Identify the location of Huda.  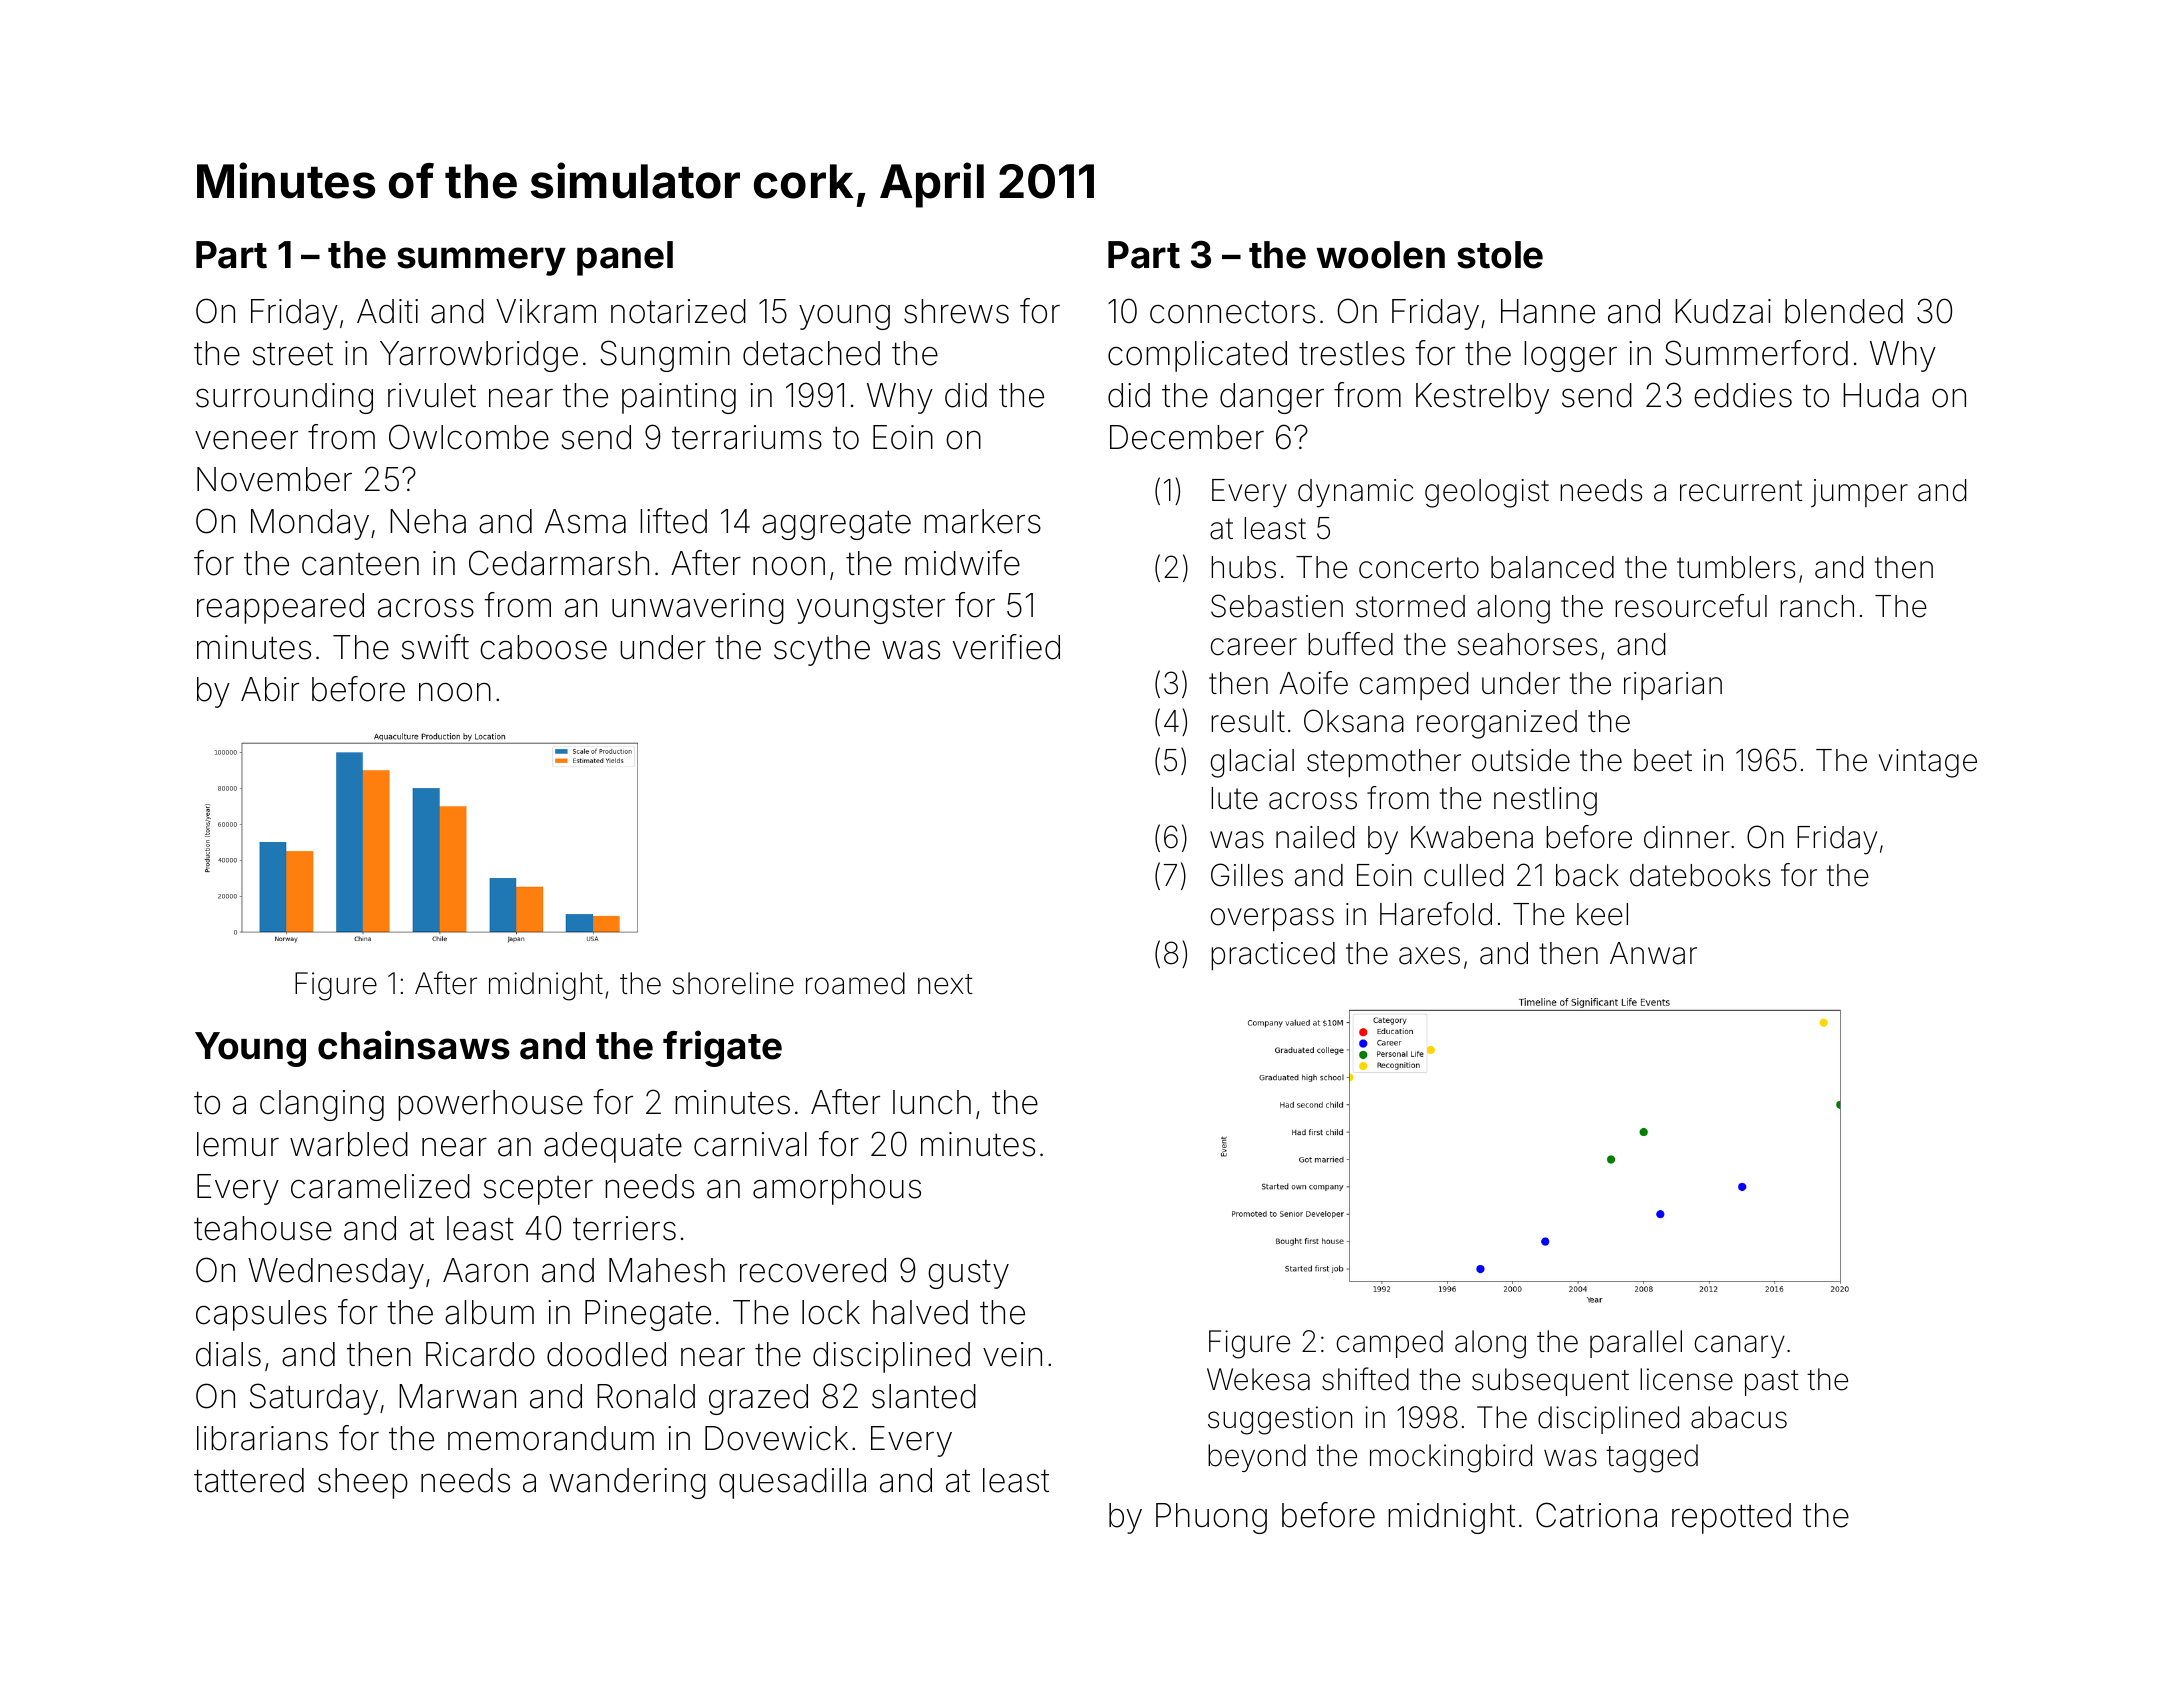
(1881, 395).
